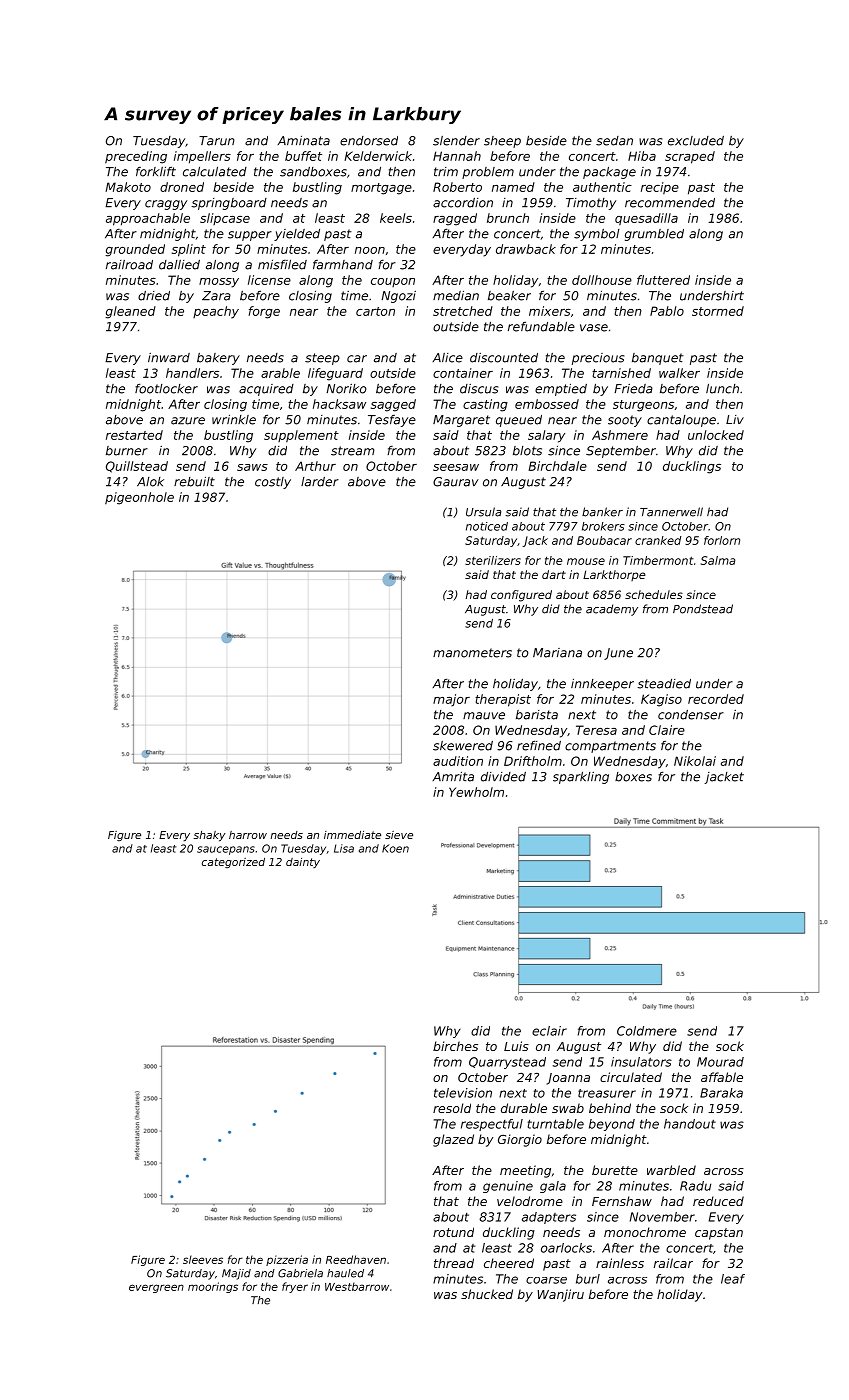 This screenshot has height=1400, width=849. I want to click on sparkling, so click(581, 778).
